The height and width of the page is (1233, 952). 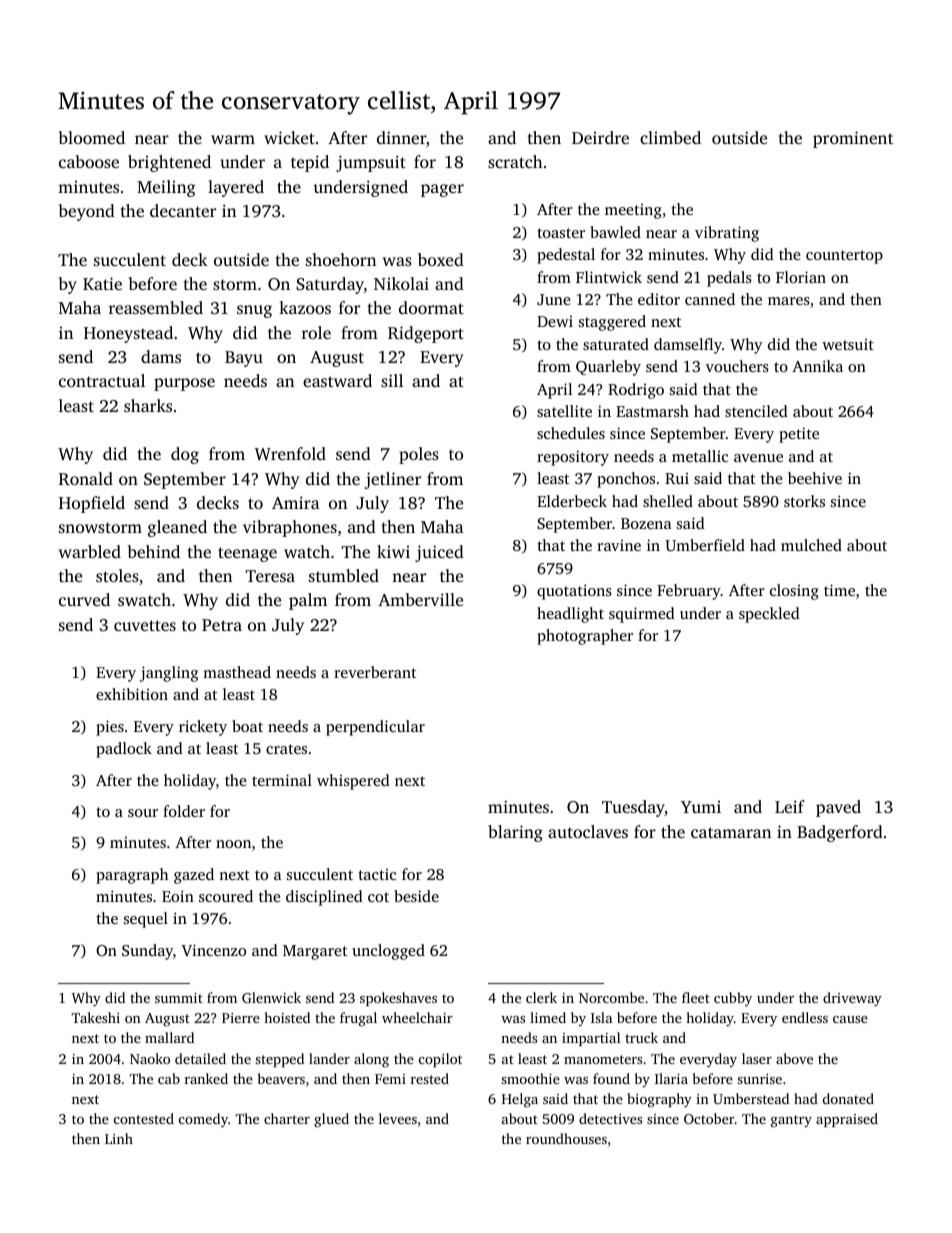 I want to click on quotations, so click(x=574, y=592).
